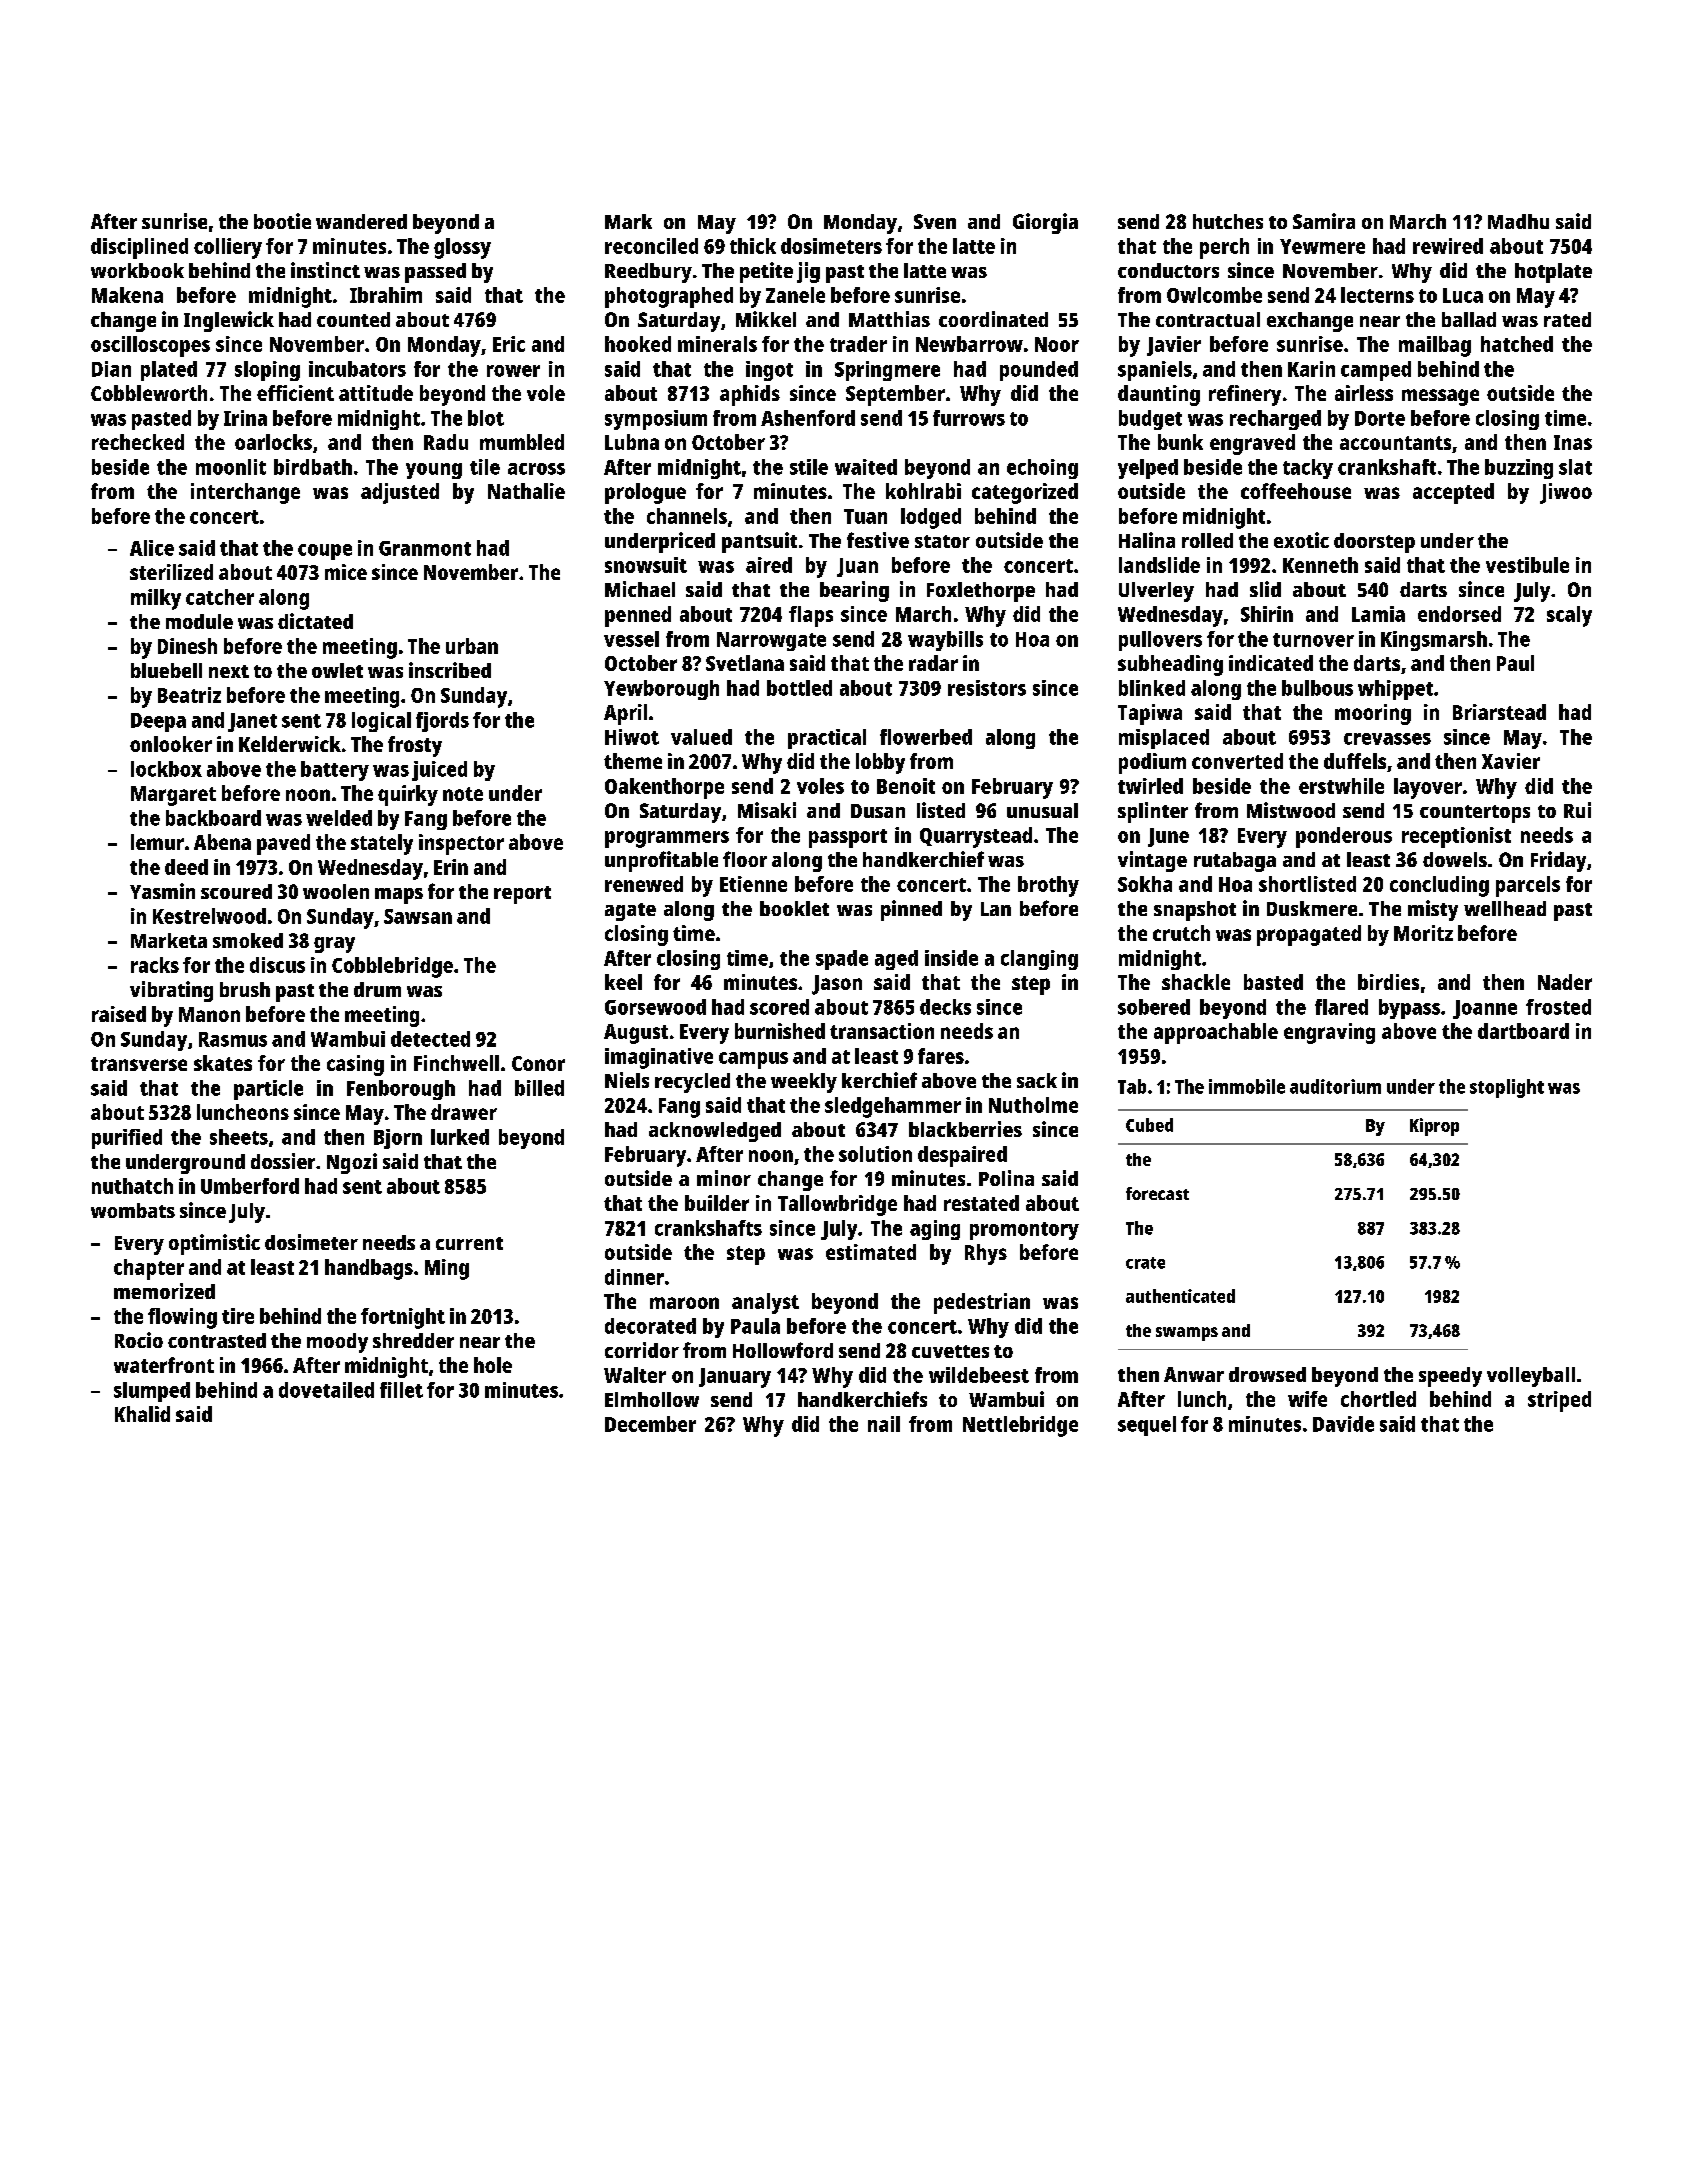 The image size is (1683, 2178). I want to click on lecterns, so click(1377, 295).
